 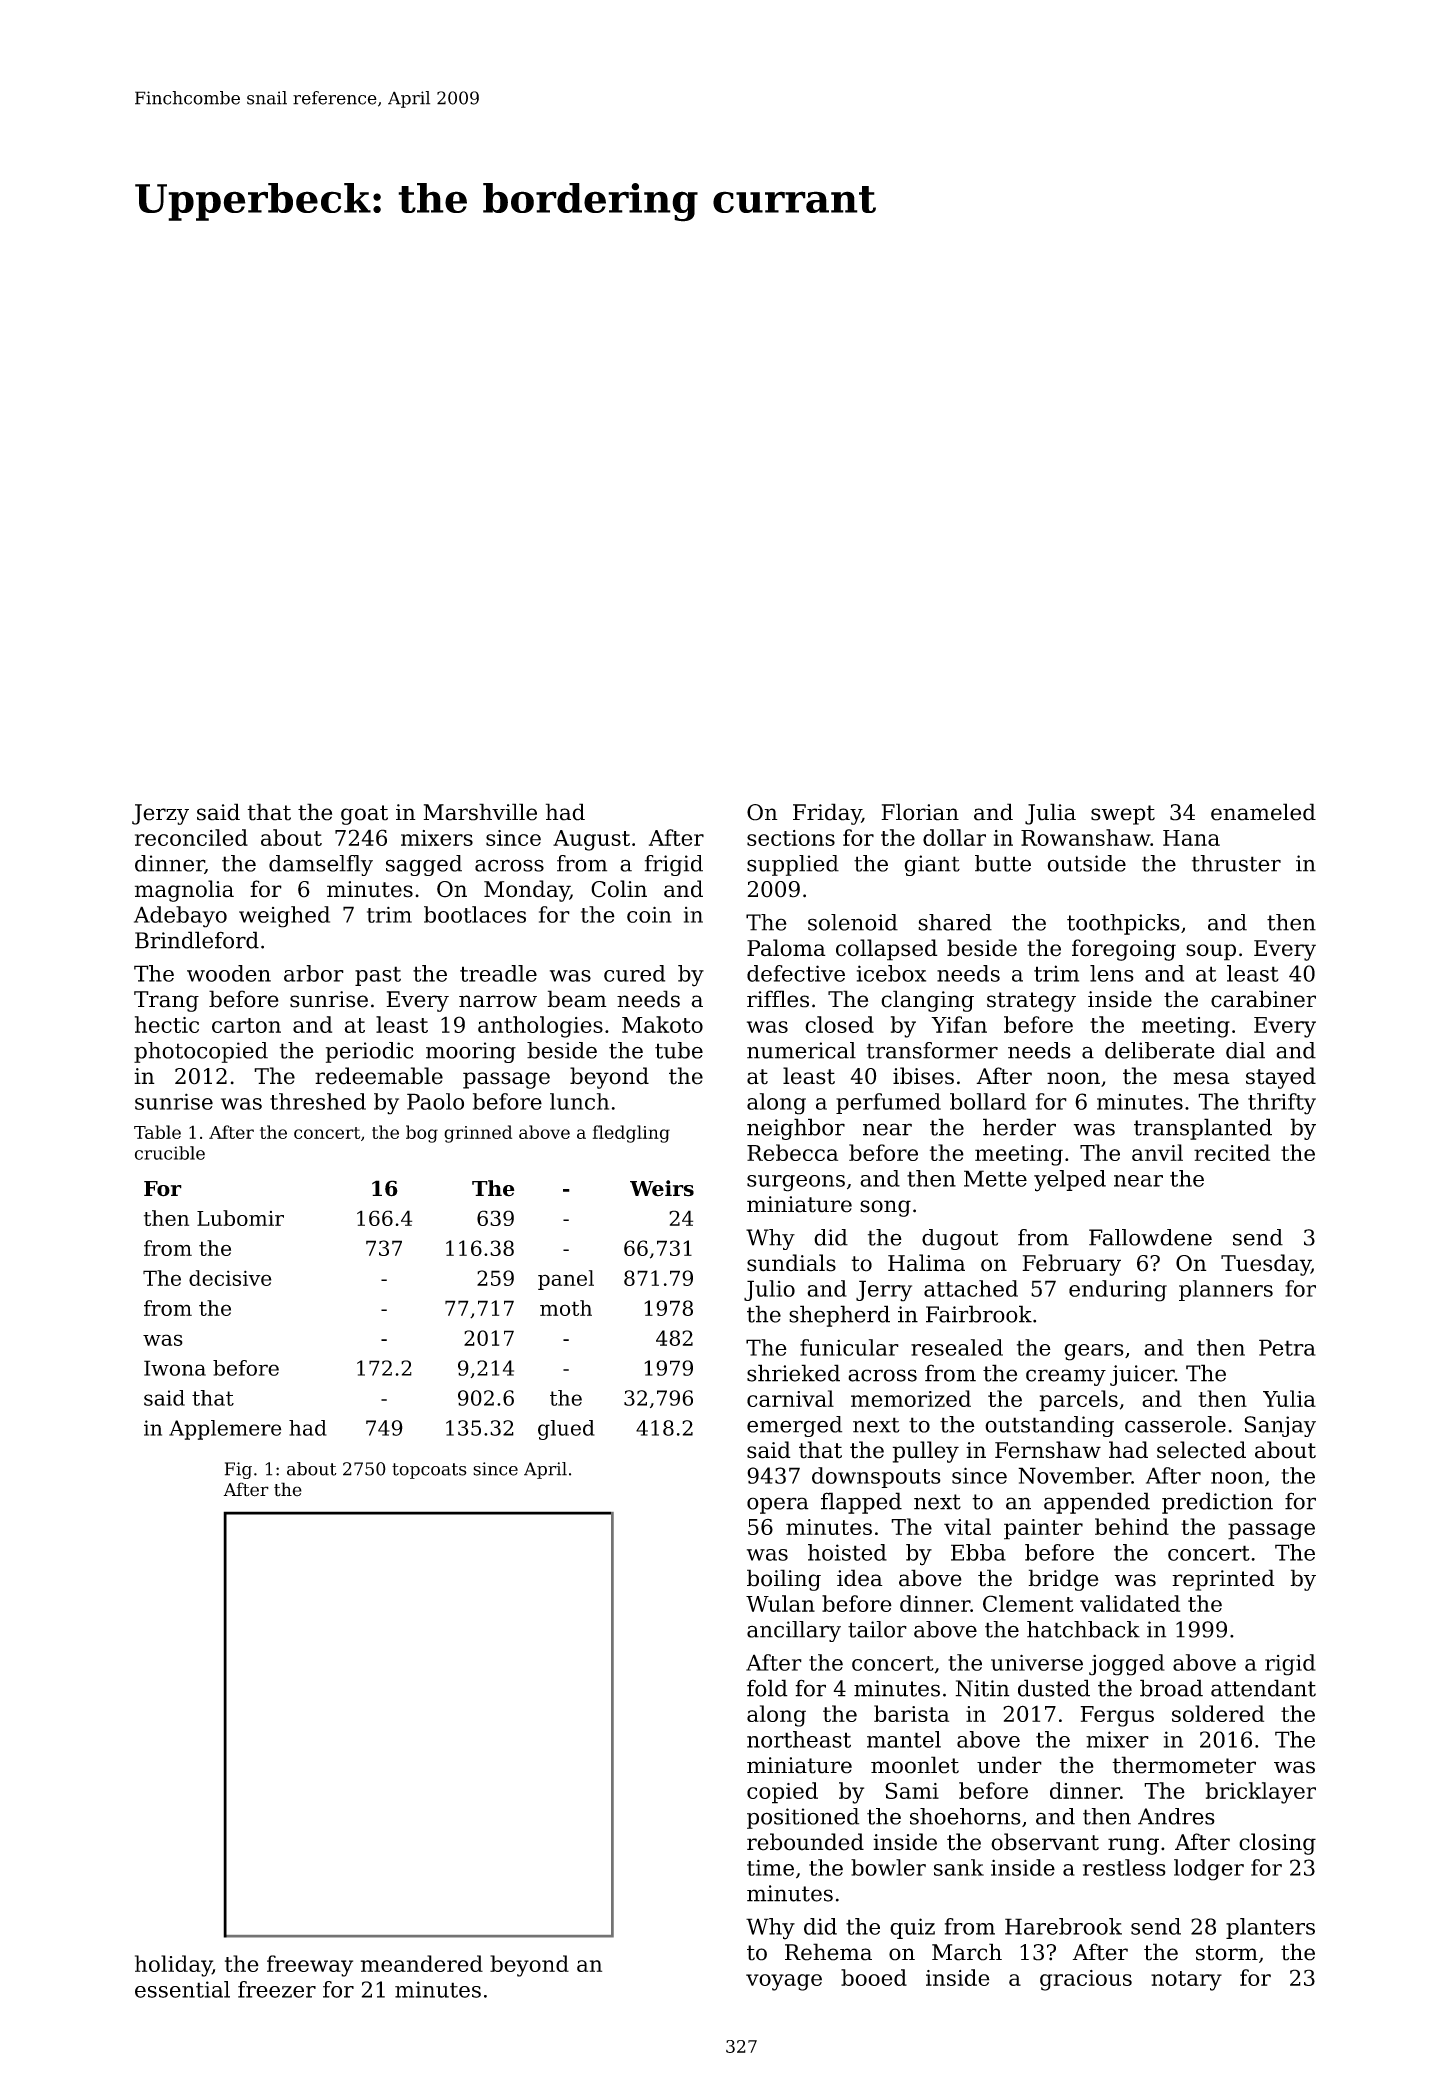 I want to click on magnolia, so click(x=184, y=891).
